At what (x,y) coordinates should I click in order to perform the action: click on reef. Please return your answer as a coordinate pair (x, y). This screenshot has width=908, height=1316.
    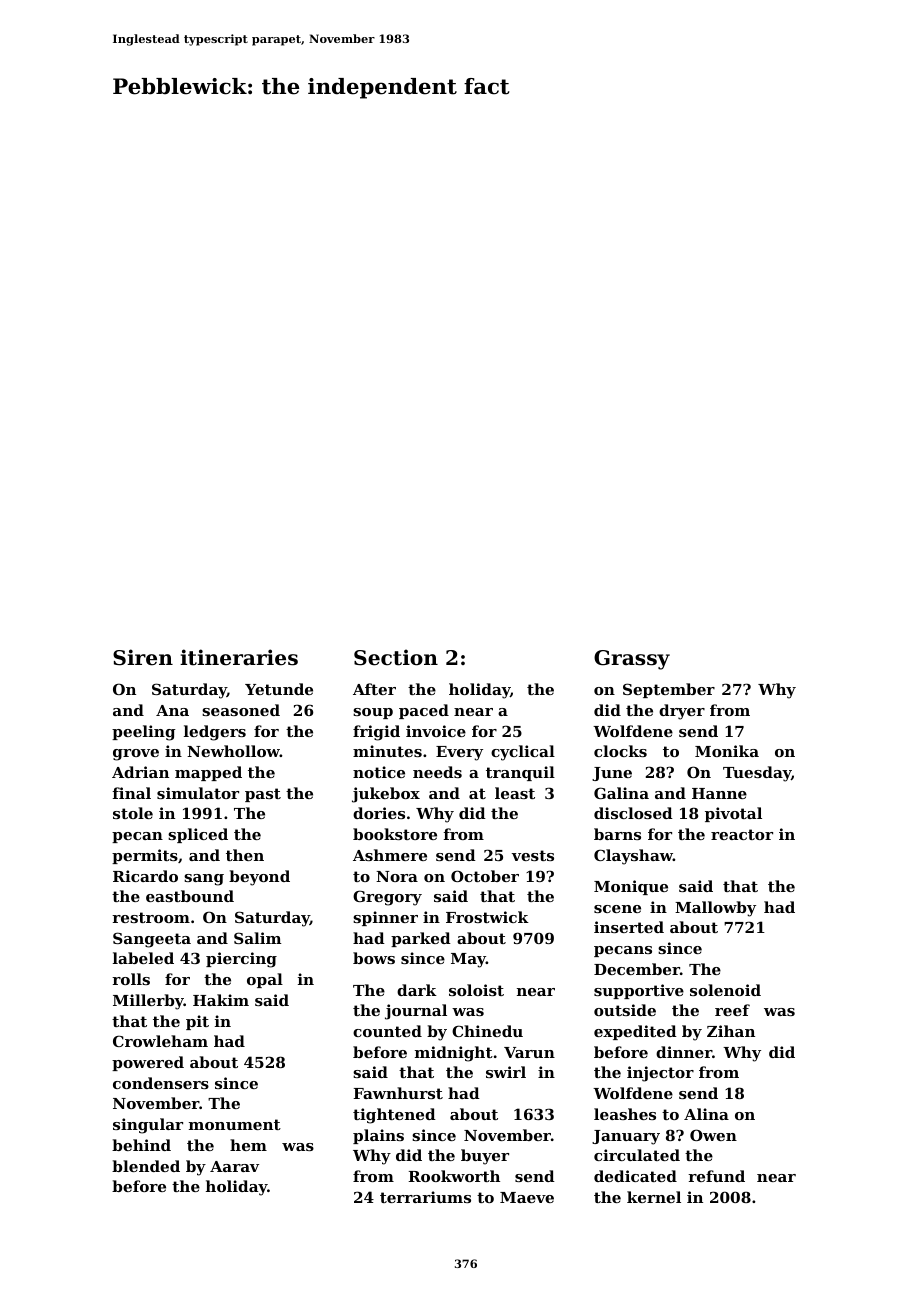
    Looking at the image, I should click on (732, 1010).
